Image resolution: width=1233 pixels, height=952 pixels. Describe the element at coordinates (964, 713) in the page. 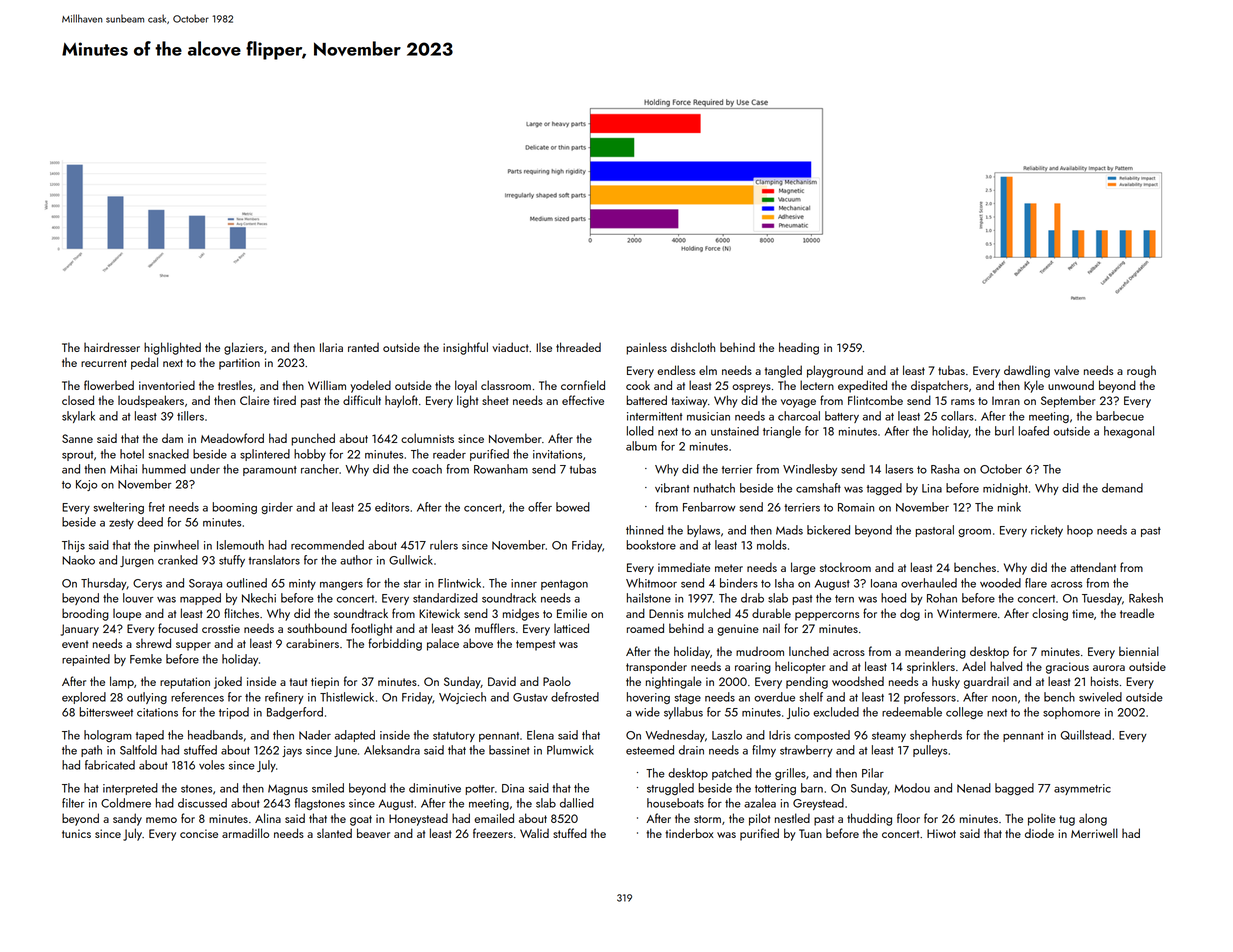

I see `college` at that location.
